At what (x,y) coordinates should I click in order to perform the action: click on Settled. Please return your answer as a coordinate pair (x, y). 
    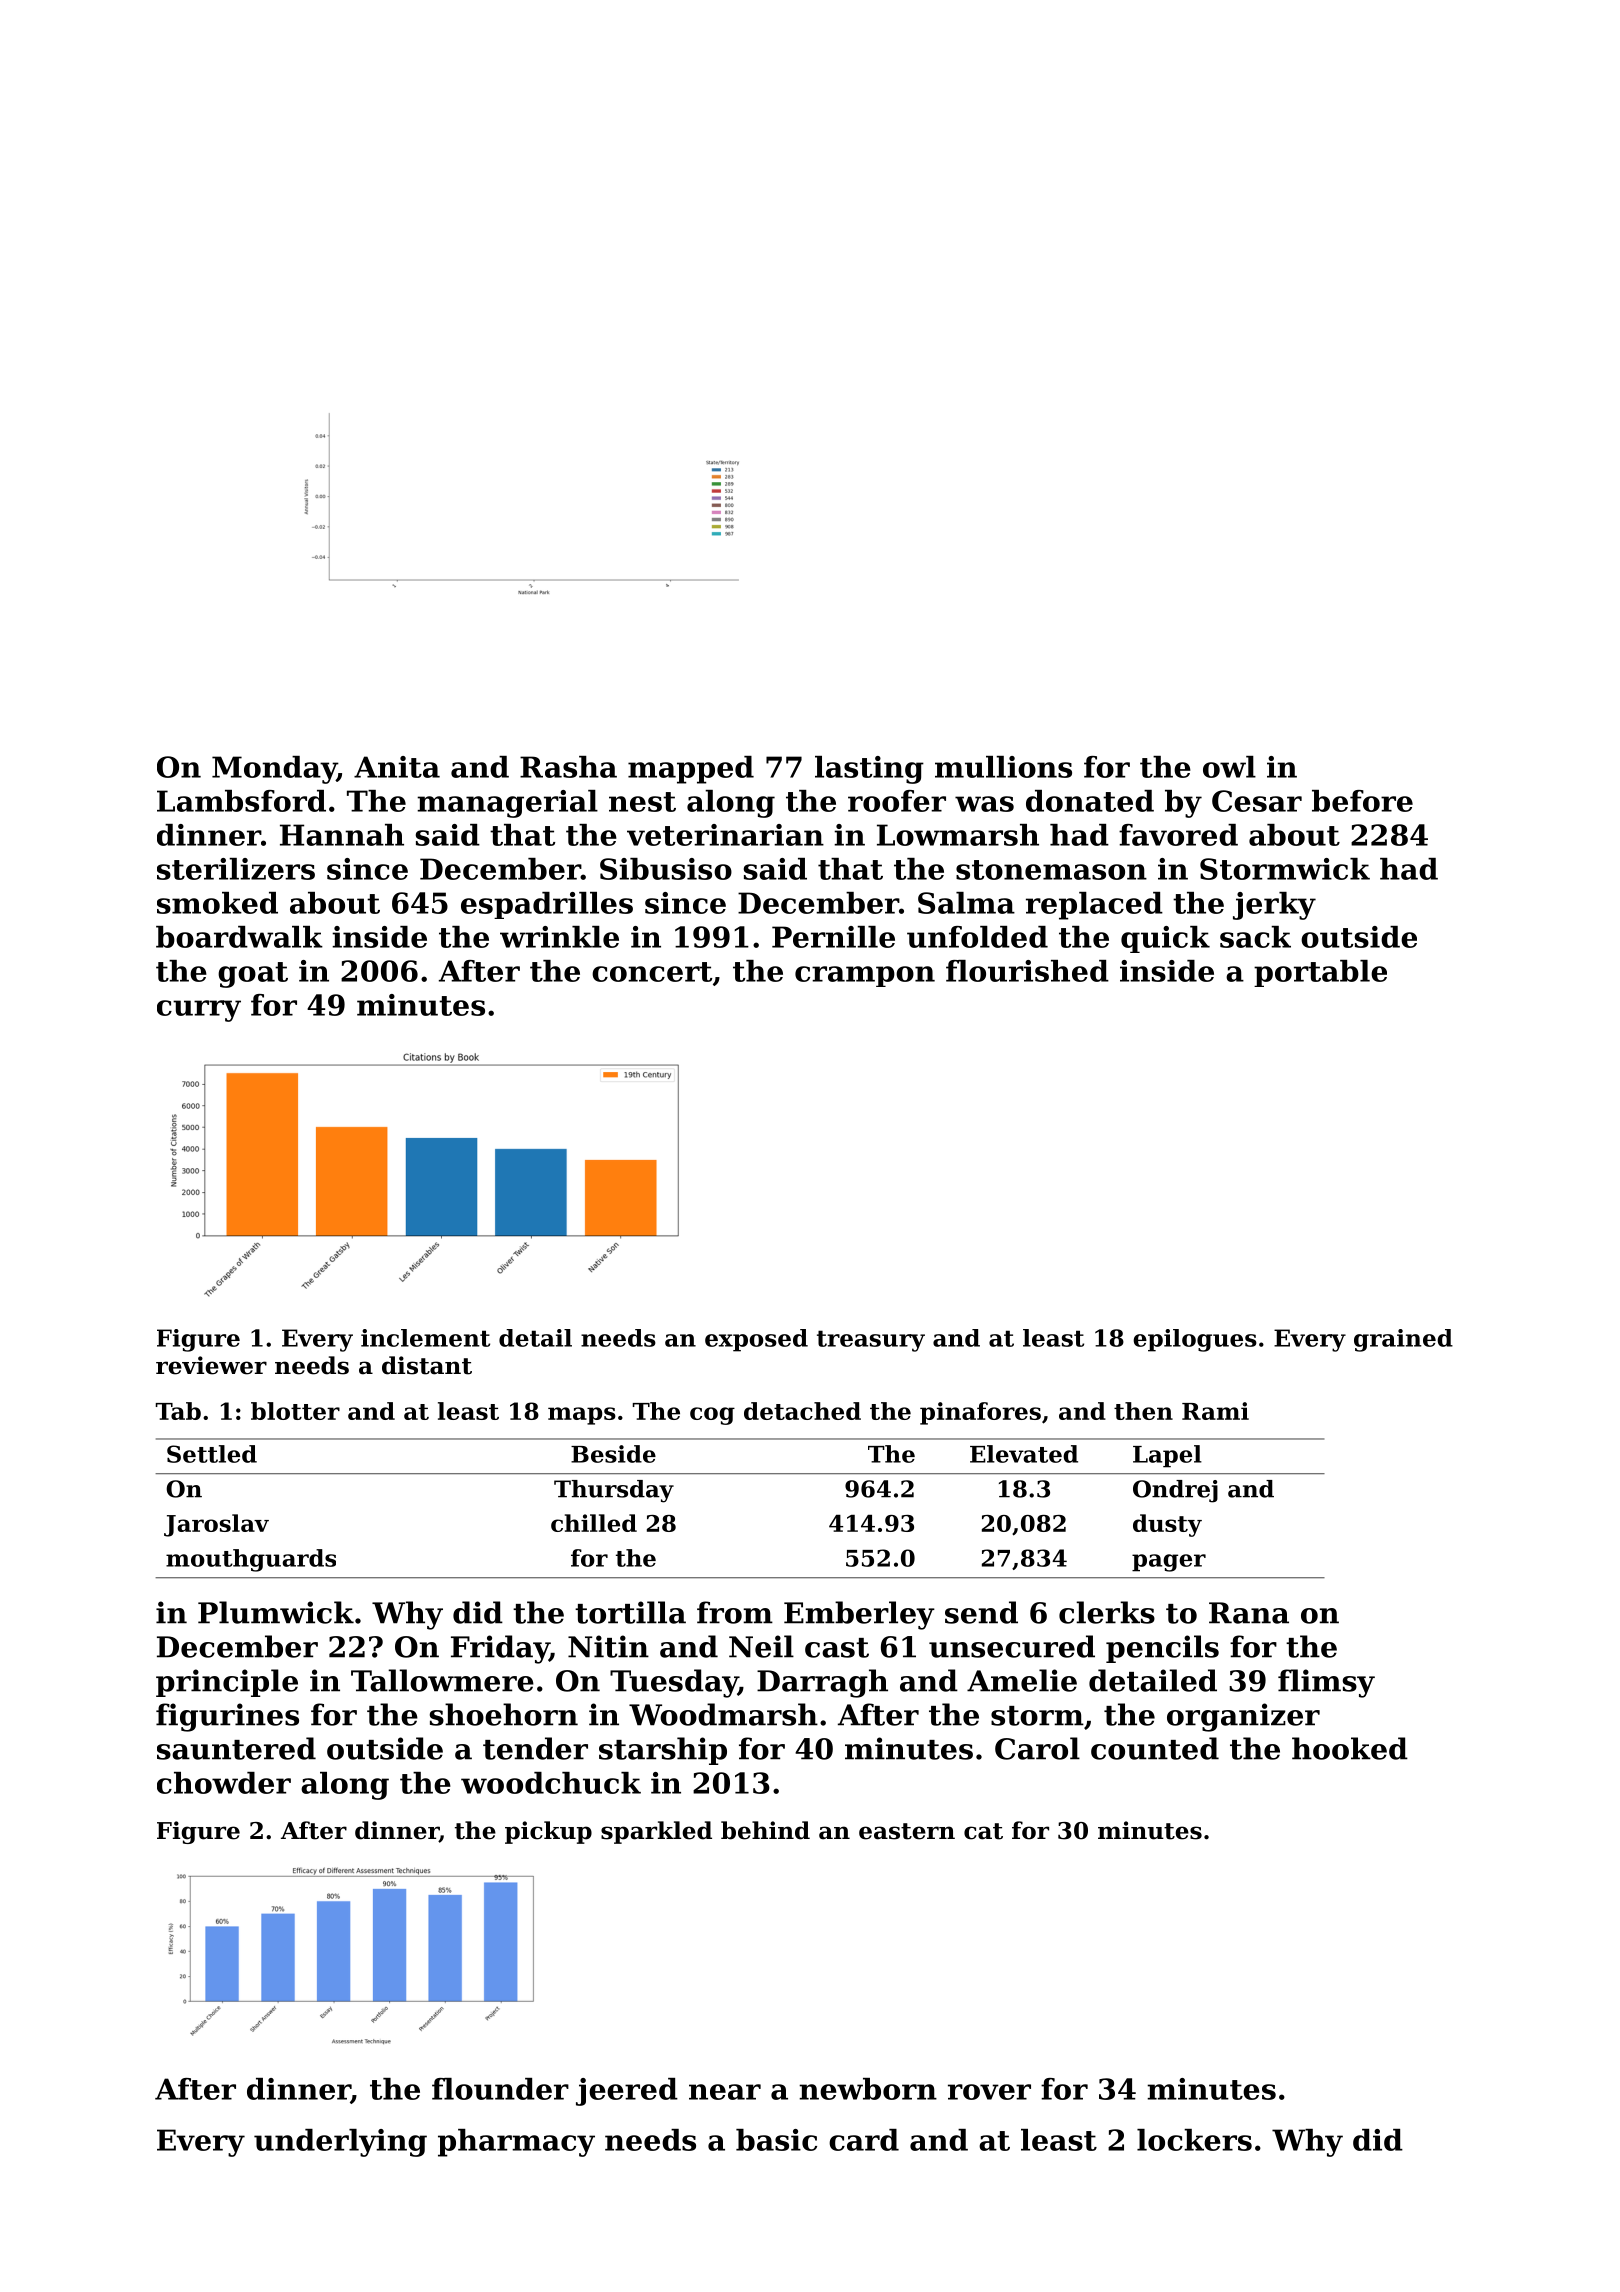
    Looking at the image, I should click on (212, 1454).
